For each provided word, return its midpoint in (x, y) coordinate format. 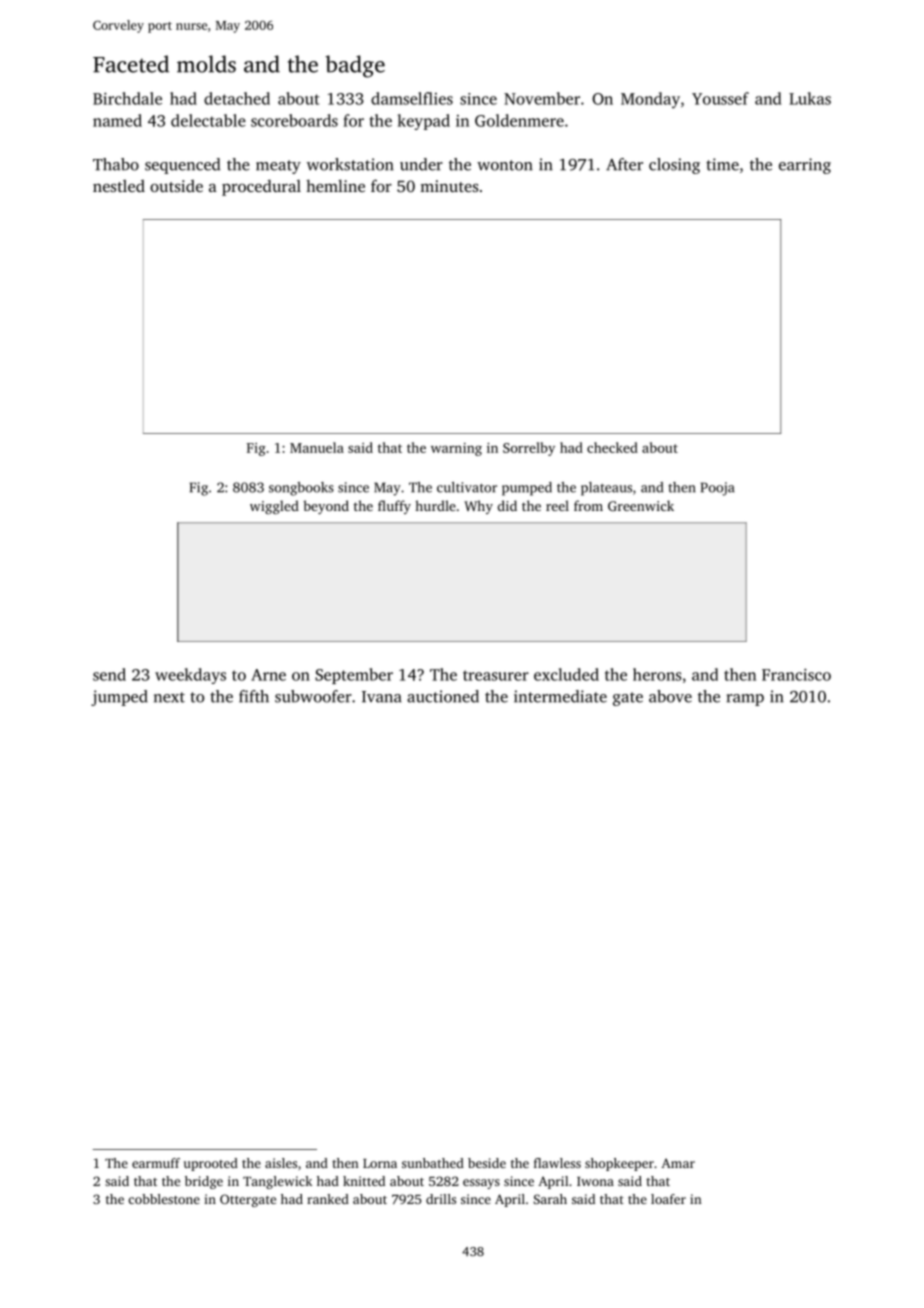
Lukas (810, 98)
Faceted (131, 64)
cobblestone (164, 1199)
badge (355, 66)
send (109, 674)
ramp (745, 700)
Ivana (382, 697)
